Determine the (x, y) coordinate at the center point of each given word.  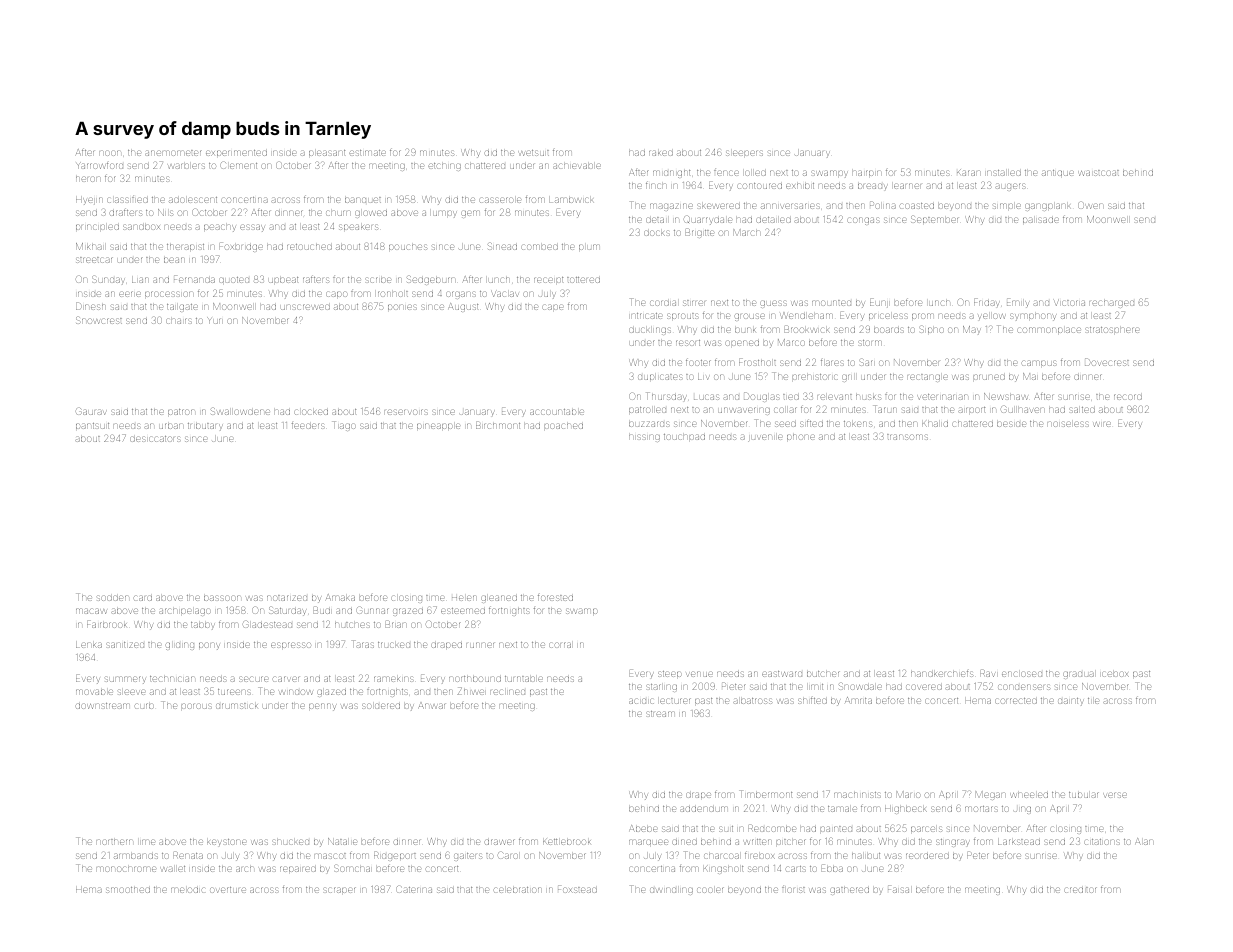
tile (1093, 701)
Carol (508, 855)
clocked (311, 412)
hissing (644, 438)
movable (94, 692)
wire (1102, 424)
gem (470, 214)
